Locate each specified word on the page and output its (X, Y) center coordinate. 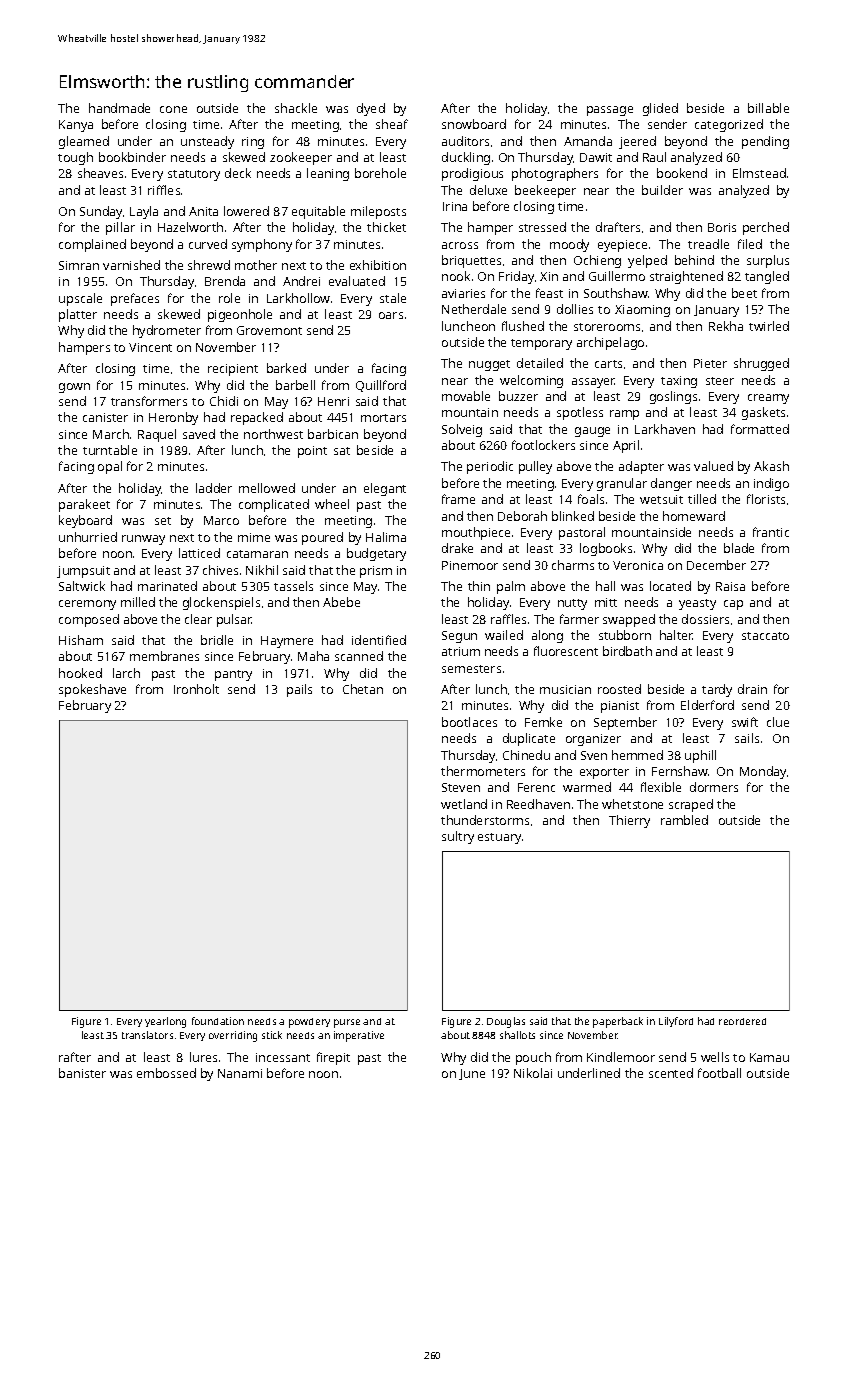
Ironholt (196, 689)
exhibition (378, 265)
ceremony (87, 605)
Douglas (506, 1022)
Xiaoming (642, 311)
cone (173, 109)
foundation (218, 1021)
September (625, 723)
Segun (459, 637)
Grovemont (269, 330)
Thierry (629, 821)
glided (660, 109)
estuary (499, 838)
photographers (555, 174)
